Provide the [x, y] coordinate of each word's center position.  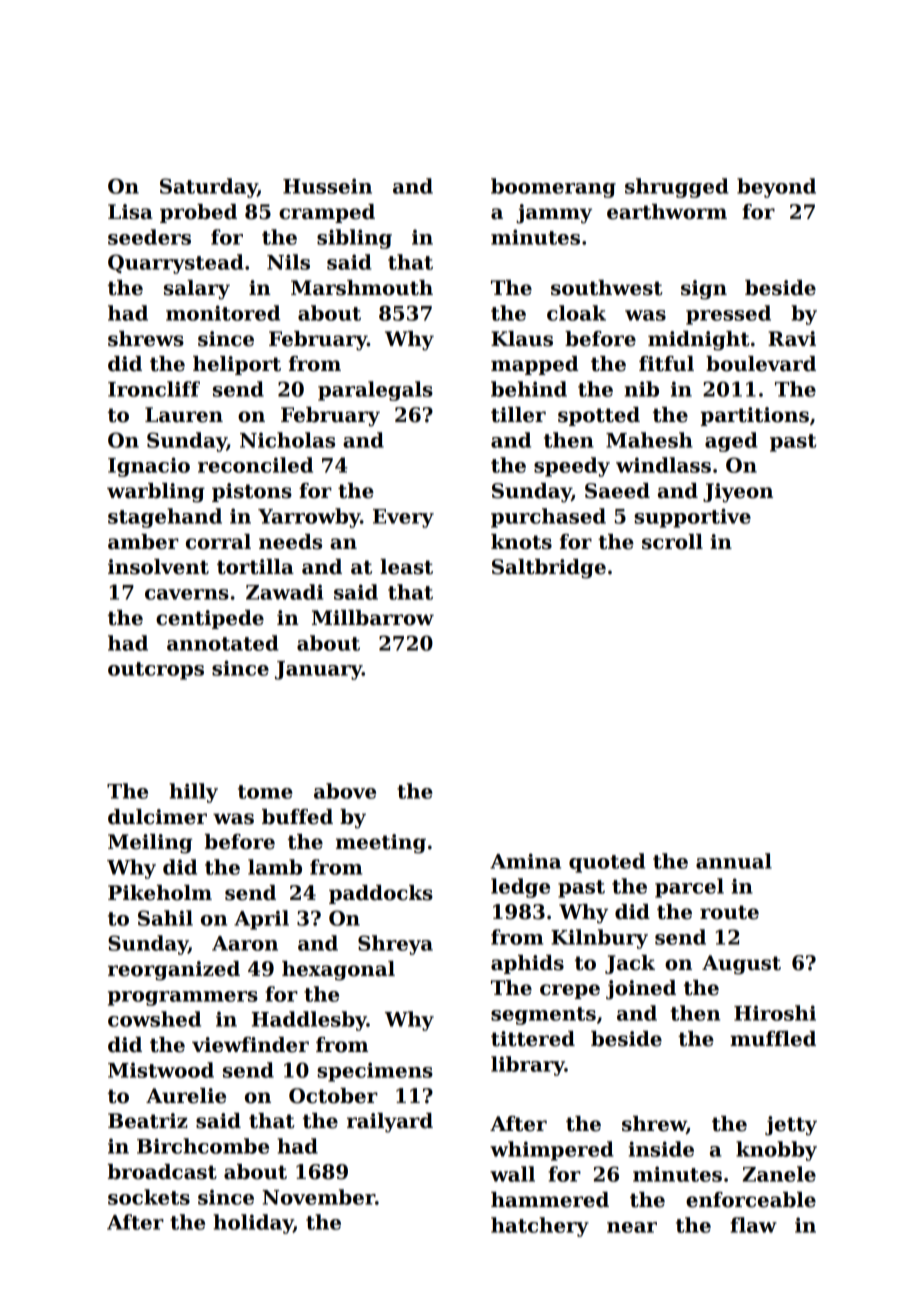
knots [521, 542]
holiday [253, 1224]
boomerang [553, 188]
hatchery [540, 1227]
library [528, 1066]
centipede [210, 619]
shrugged [677, 188]
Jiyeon [738, 493]
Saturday [208, 188]
